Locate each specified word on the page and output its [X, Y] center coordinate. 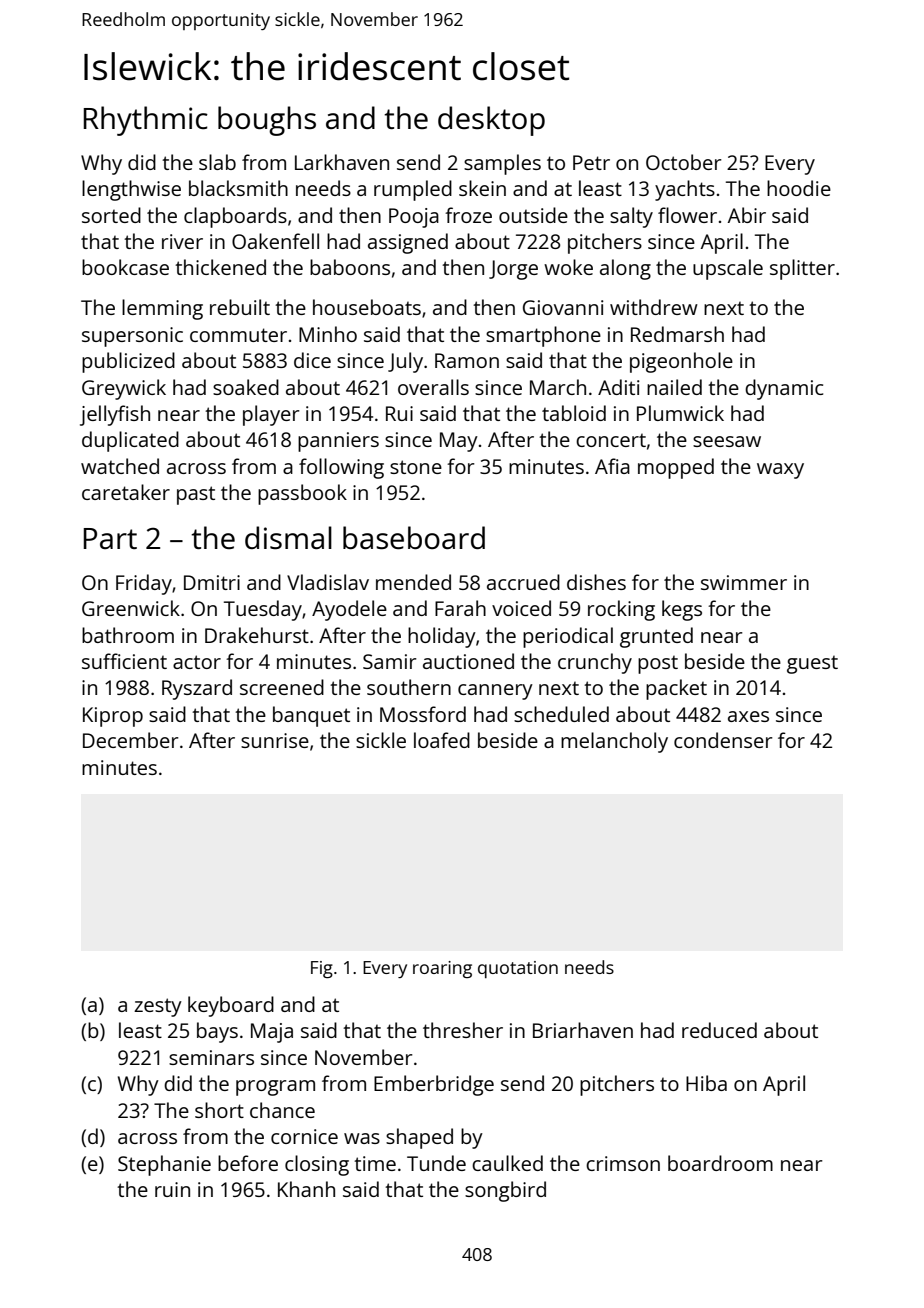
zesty [158, 1007]
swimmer [744, 582]
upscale [728, 269]
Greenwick [131, 608]
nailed [674, 387]
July [405, 362]
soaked [246, 387]
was [362, 1138]
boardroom [720, 1163]
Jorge [513, 270]
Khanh [306, 1189]
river [182, 241]
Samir [389, 661]
